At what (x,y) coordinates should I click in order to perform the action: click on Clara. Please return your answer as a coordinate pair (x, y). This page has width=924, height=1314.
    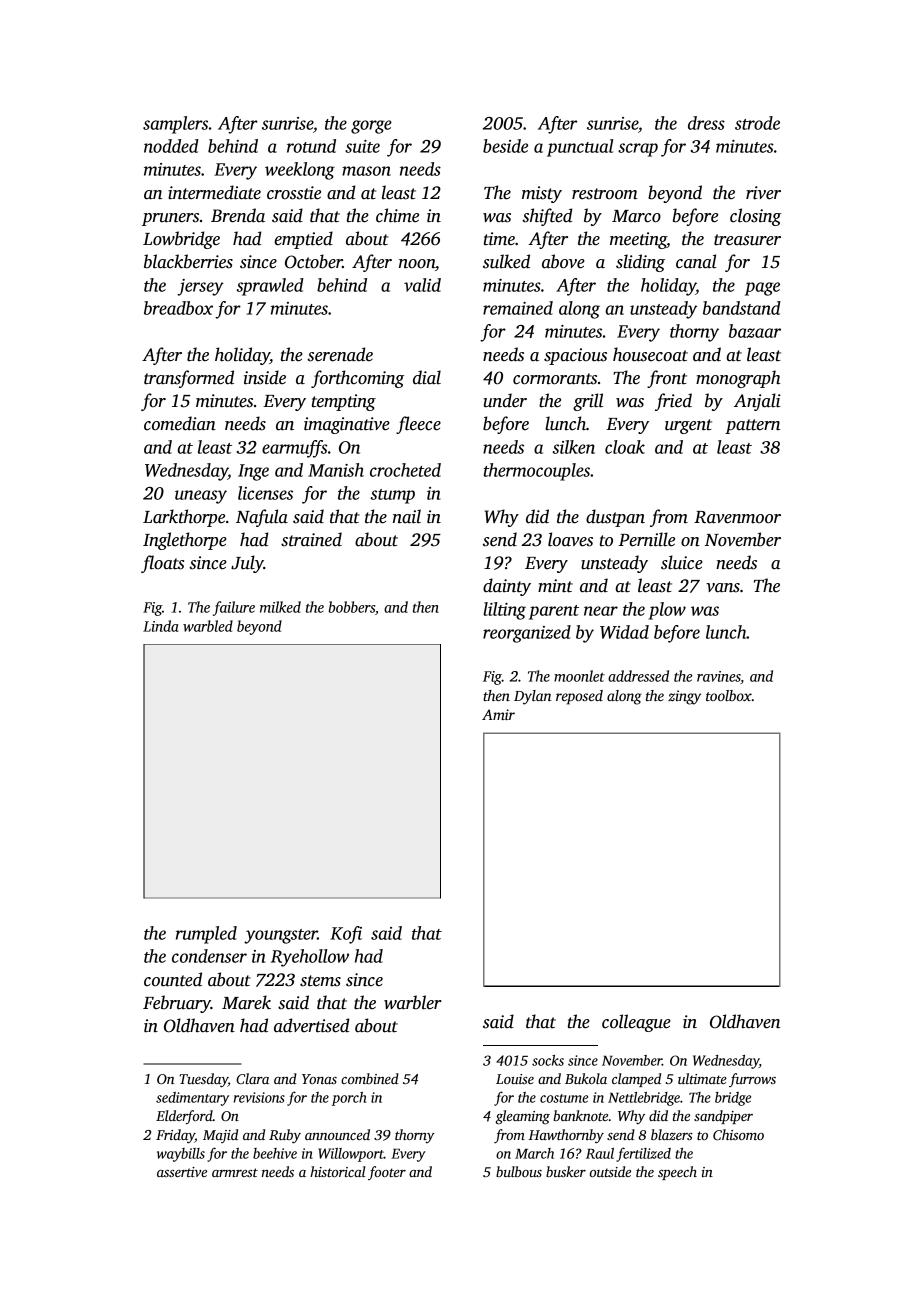
    Looking at the image, I should click on (252, 1078).
